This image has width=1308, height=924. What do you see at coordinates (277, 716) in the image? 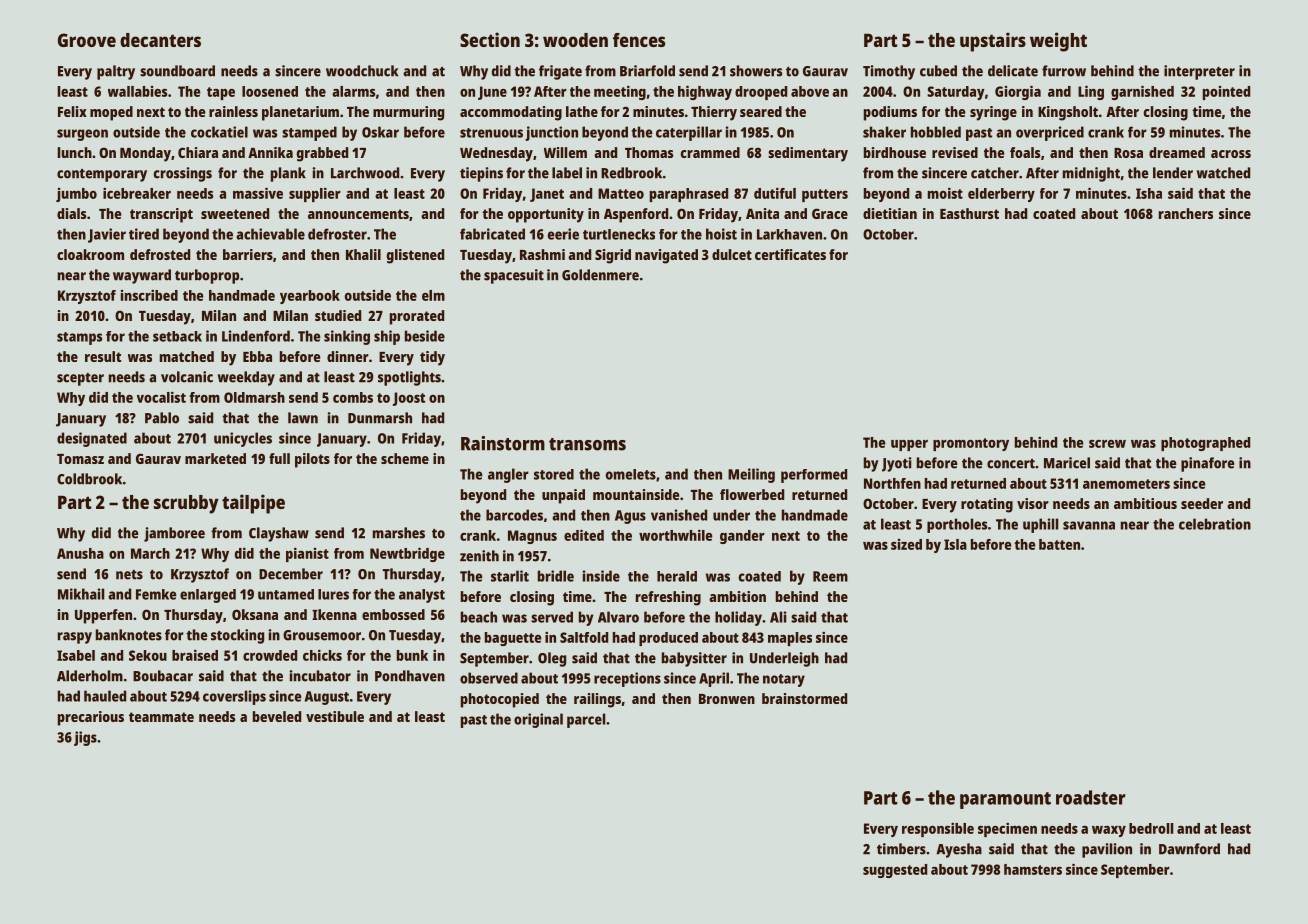
I see `beveled` at bounding box center [277, 716].
